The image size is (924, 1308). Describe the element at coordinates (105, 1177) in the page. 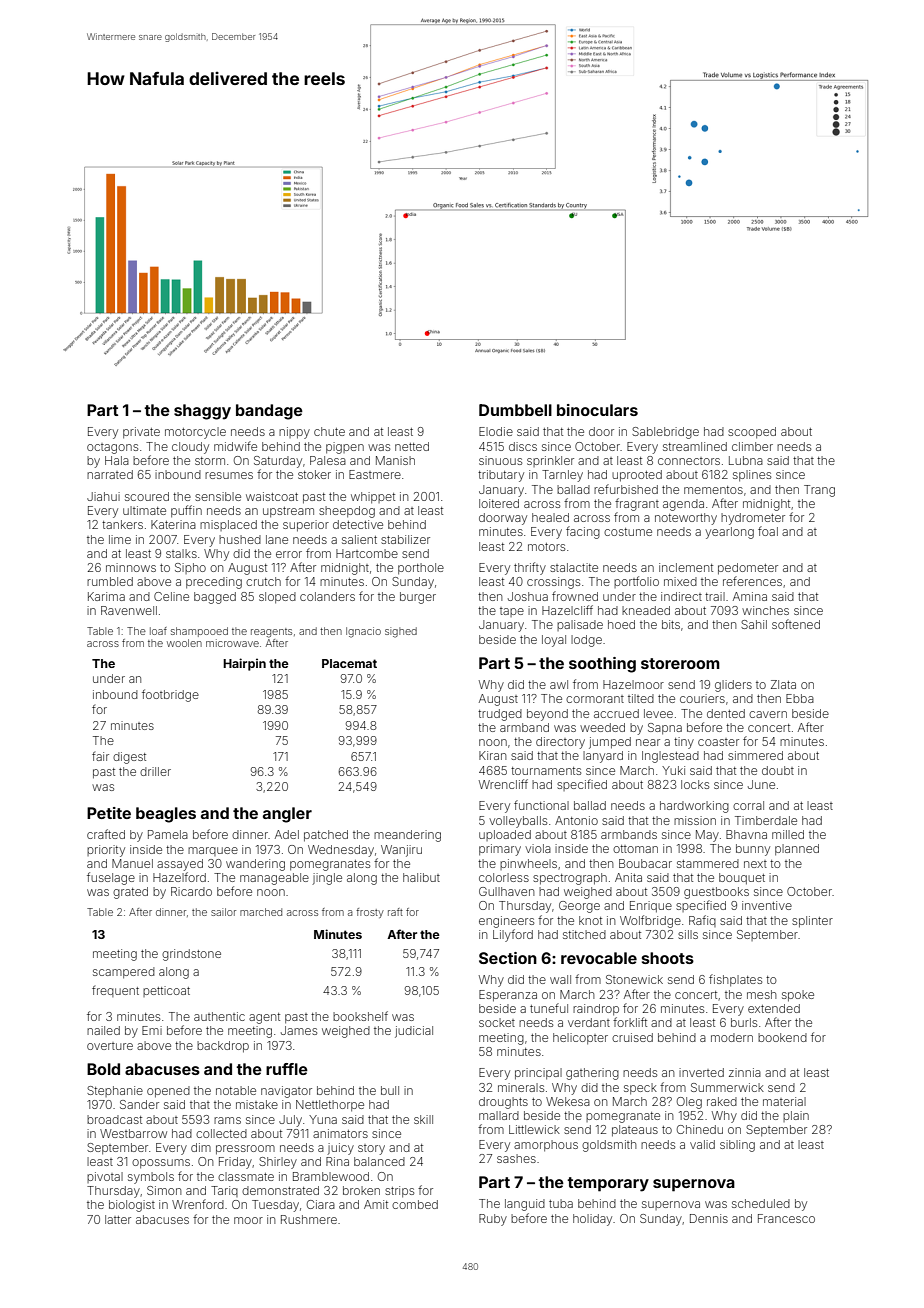

I see `pivotal` at that location.
